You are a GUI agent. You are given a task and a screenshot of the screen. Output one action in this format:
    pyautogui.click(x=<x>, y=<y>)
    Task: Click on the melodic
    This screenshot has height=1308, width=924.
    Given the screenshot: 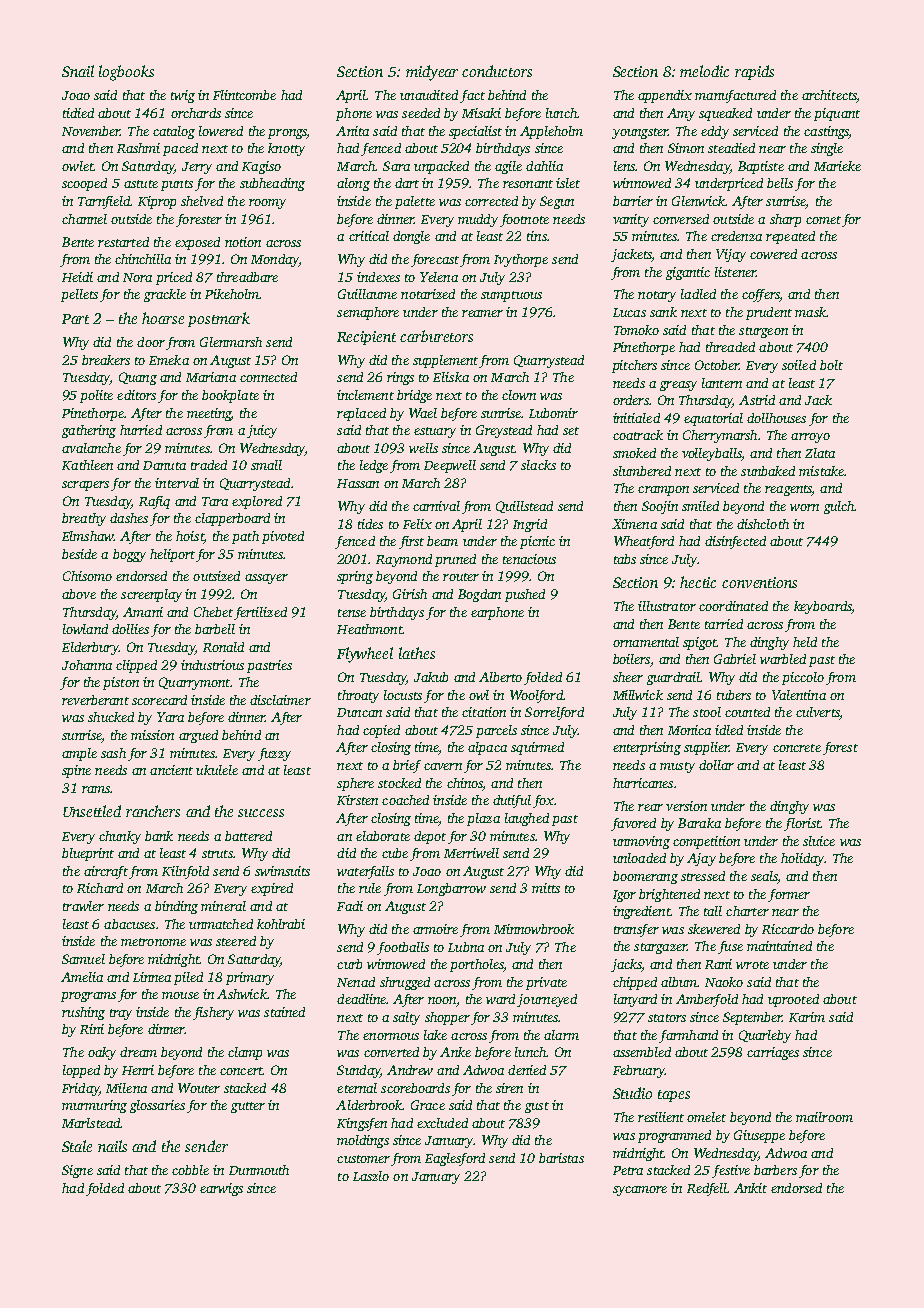 What is the action you would take?
    pyautogui.click(x=704, y=71)
